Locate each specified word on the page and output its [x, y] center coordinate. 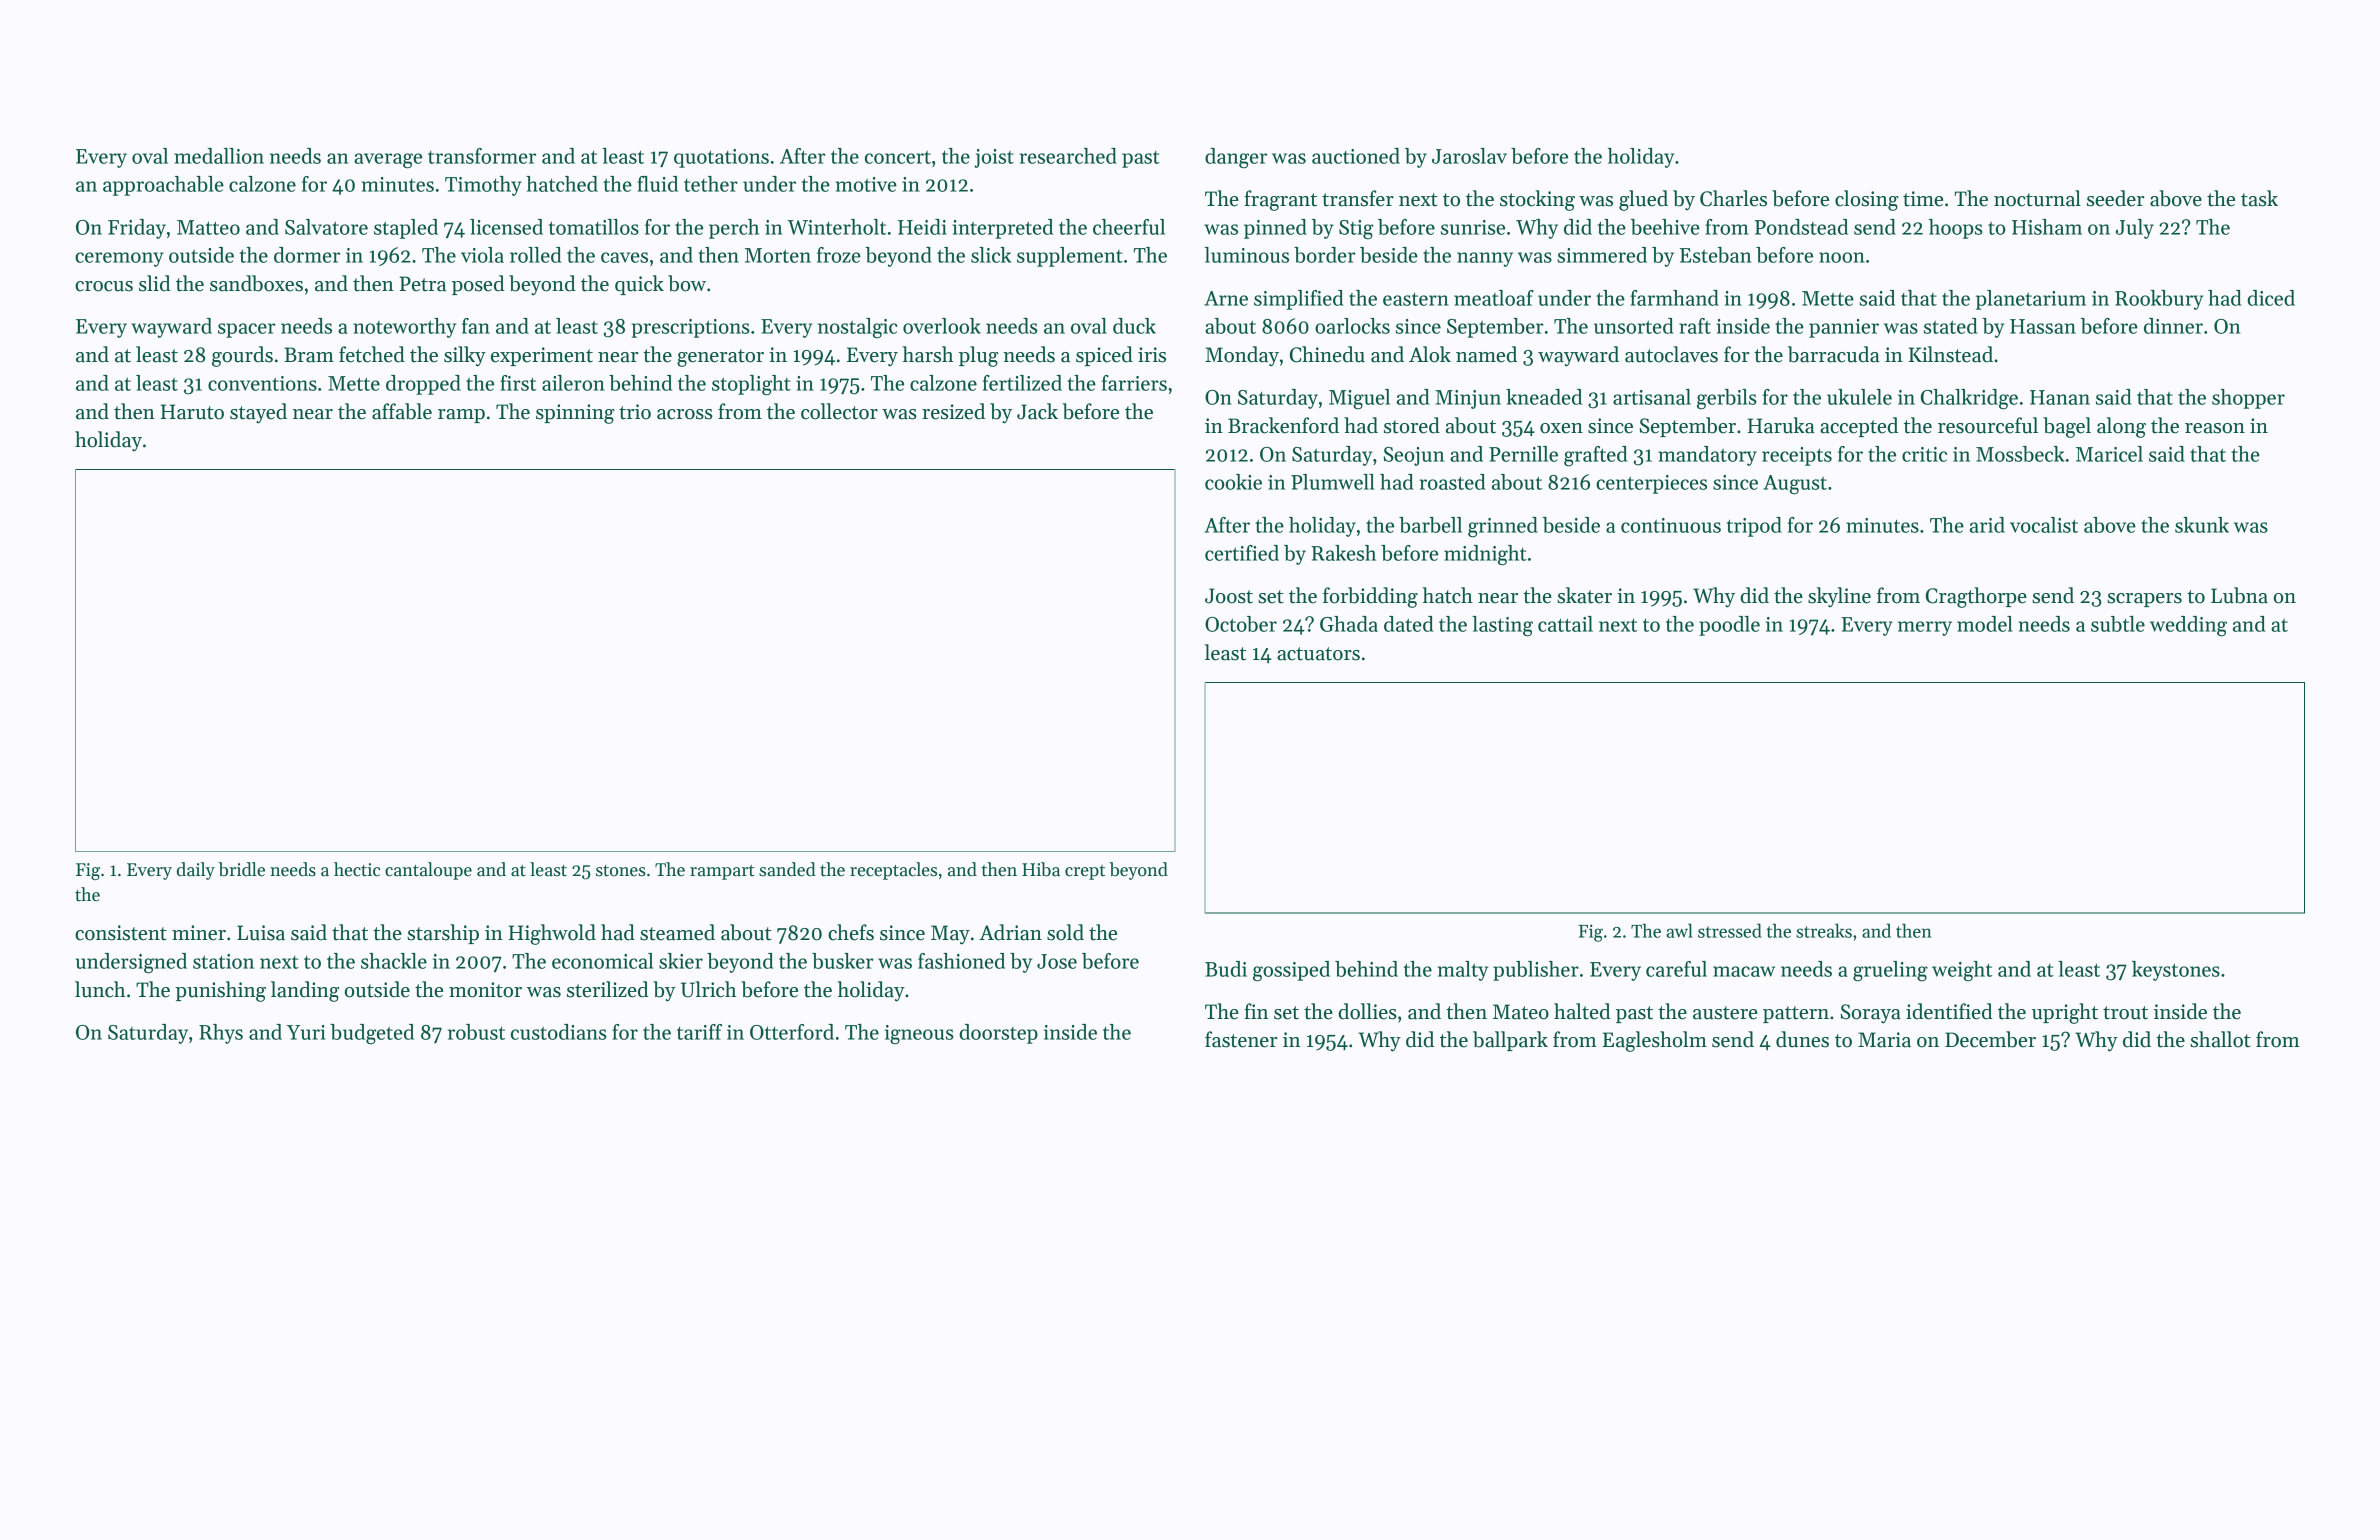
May [950, 935]
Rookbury [2159, 300]
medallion [219, 156]
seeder [2116, 198]
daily [196, 871]
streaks [1824, 930]
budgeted [372, 1034]
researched [1068, 156]
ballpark [1510, 1041]
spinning [575, 414]
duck [1134, 326]
